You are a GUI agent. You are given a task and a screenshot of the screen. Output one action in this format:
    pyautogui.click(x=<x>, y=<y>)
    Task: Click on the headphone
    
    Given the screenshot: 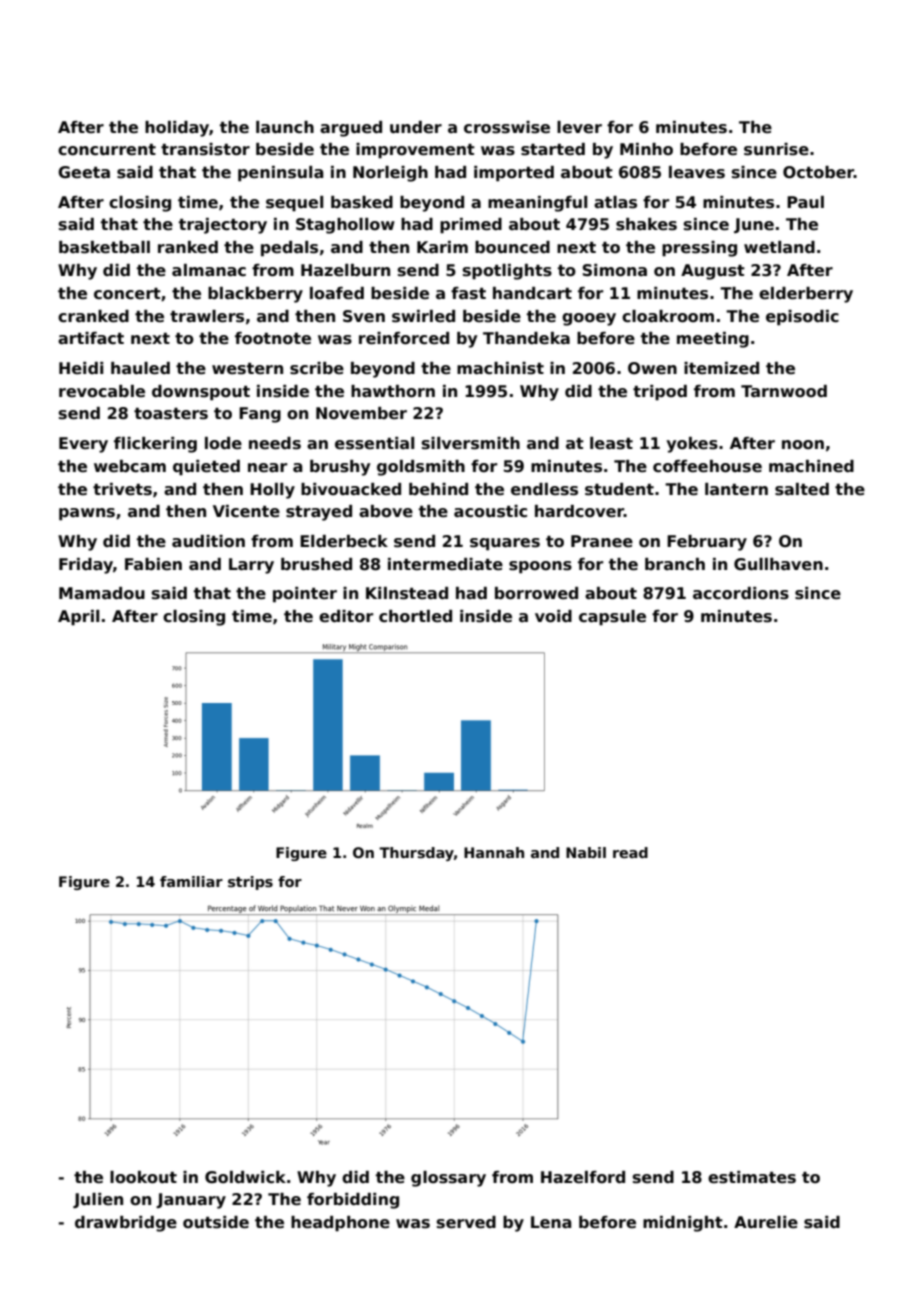 What is the action you would take?
    pyautogui.click(x=340, y=1224)
